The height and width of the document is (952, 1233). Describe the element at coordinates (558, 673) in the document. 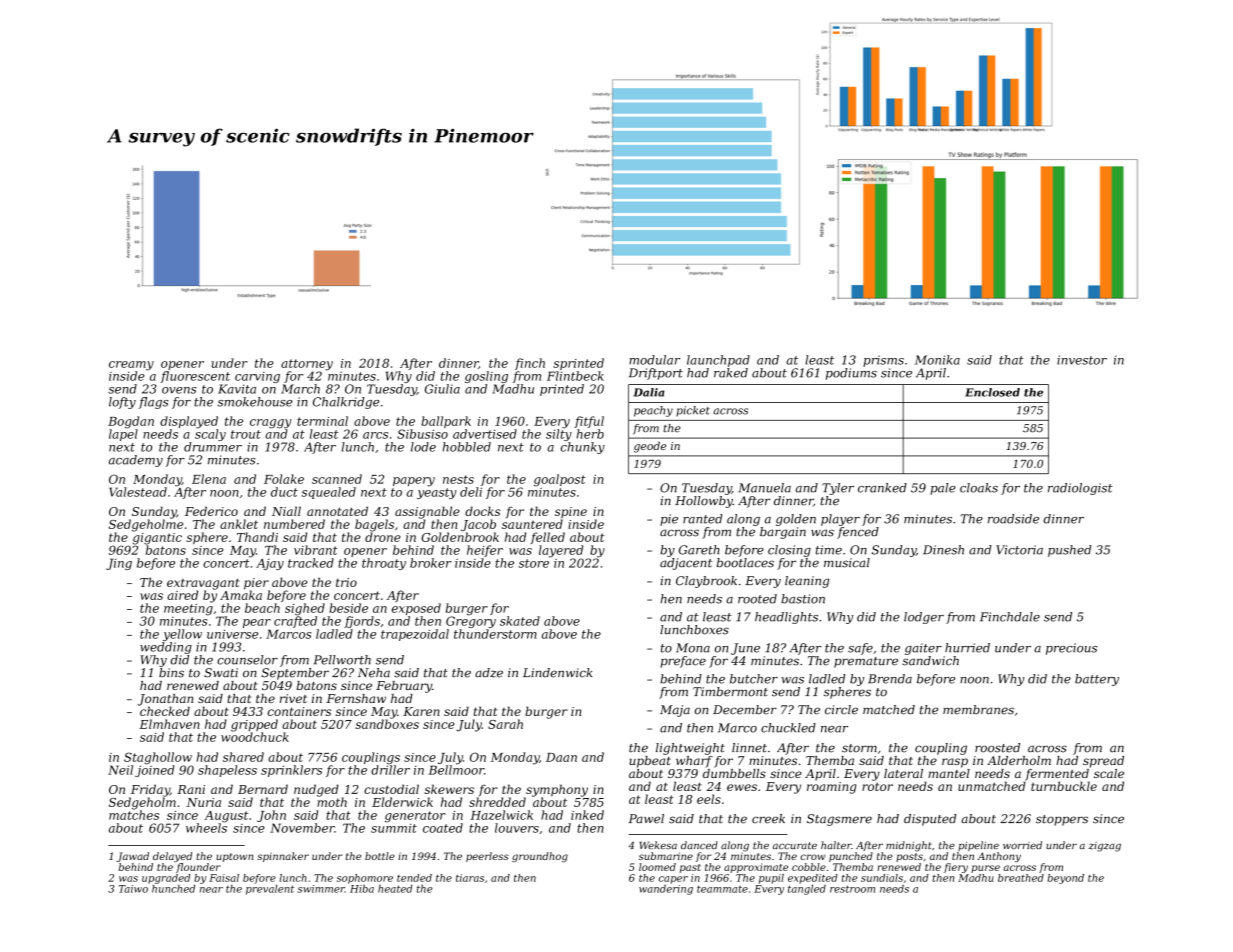

I see `Lindenwick` at that location.
